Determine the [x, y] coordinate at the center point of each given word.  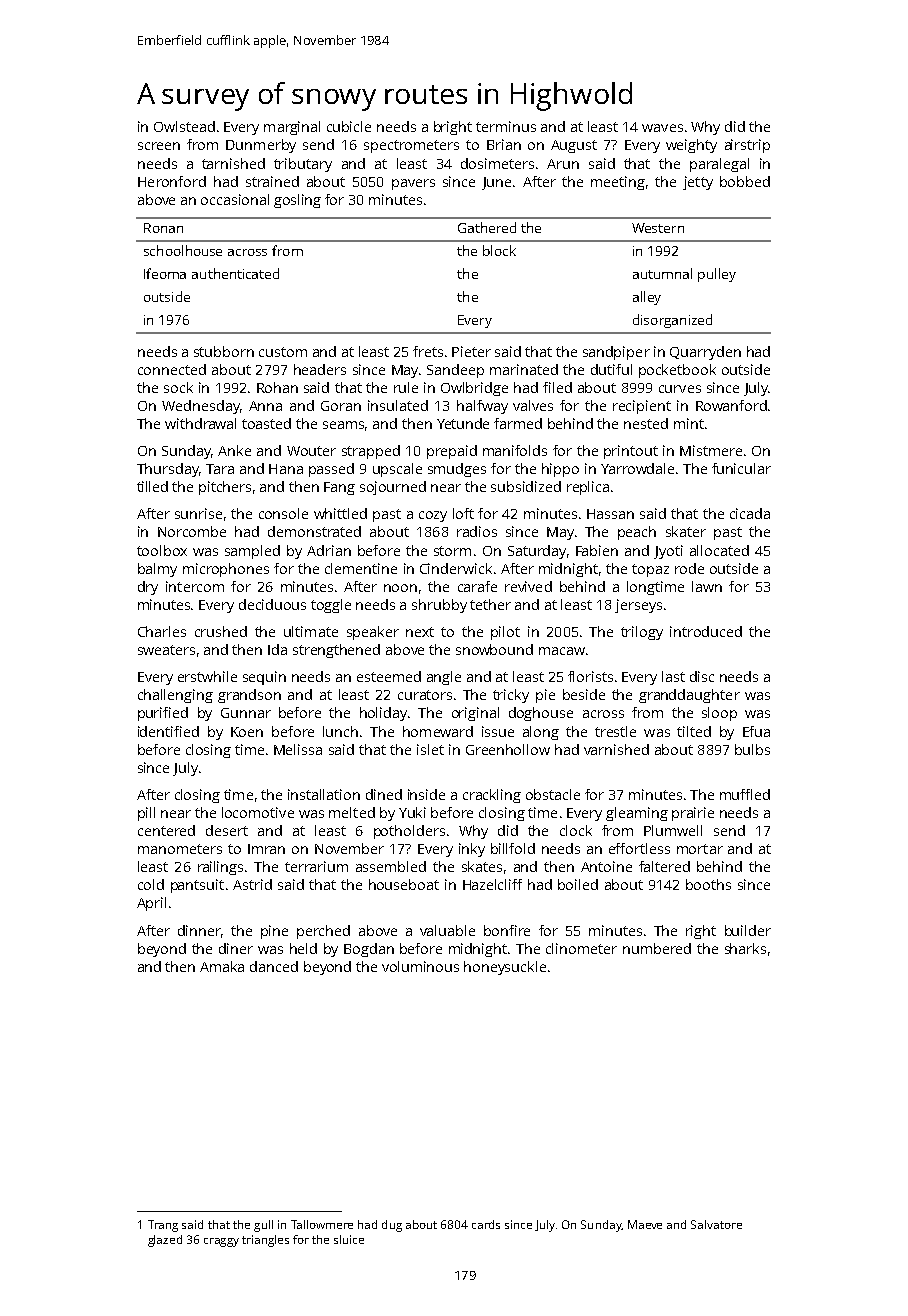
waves [662, 128]
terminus [506, 126]
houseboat [404, 884]
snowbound [494, 649]
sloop [719, 714]
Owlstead [184, 126]
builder [748, 930]
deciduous [272, 604]
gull [263, 1226]
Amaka [222, 966]
